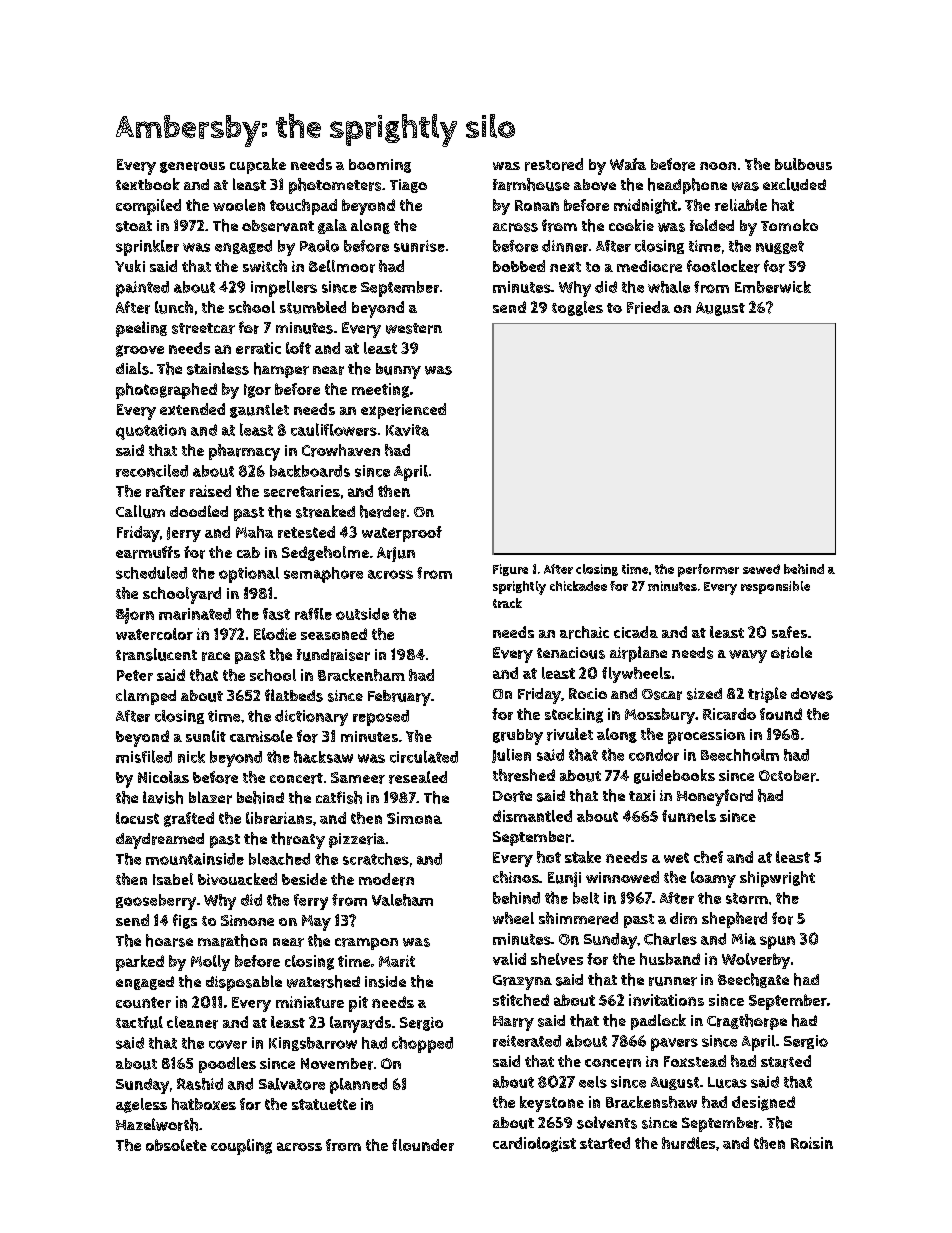 The width and height of the screenshot is (952, 1233). Describe the element at coordinates (192, 167) in the screenshot. I see `generous` at that location.
